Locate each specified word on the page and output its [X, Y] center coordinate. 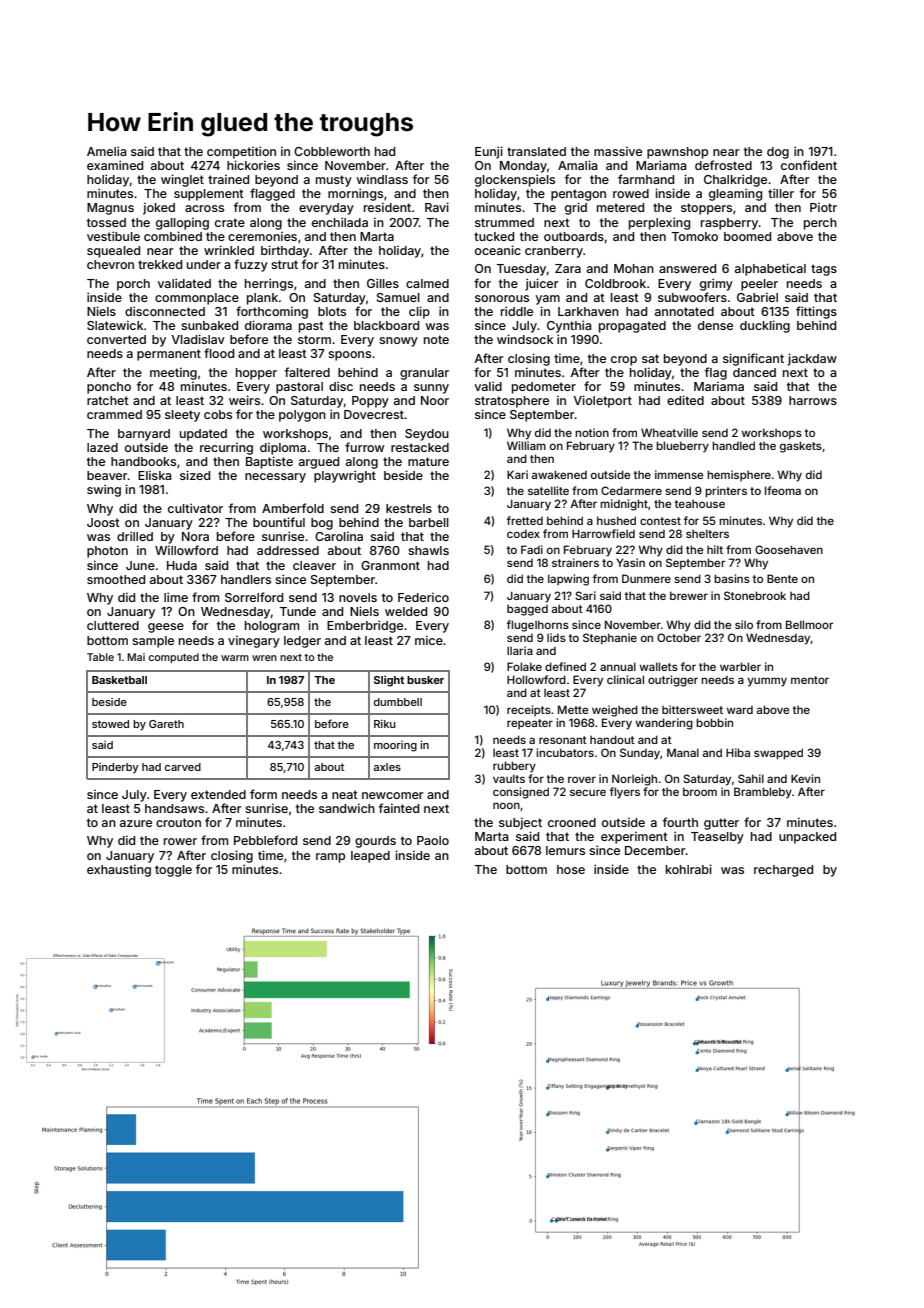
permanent [169, 355]
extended [218, 794]
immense [679, 474]
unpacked [807, 838]
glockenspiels [515, 180]
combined [173, 236]
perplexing [659, 223]
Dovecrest [374, 414]
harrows [813, 400]
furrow [364, 447]
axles [387, 767]
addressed [288, 550]
